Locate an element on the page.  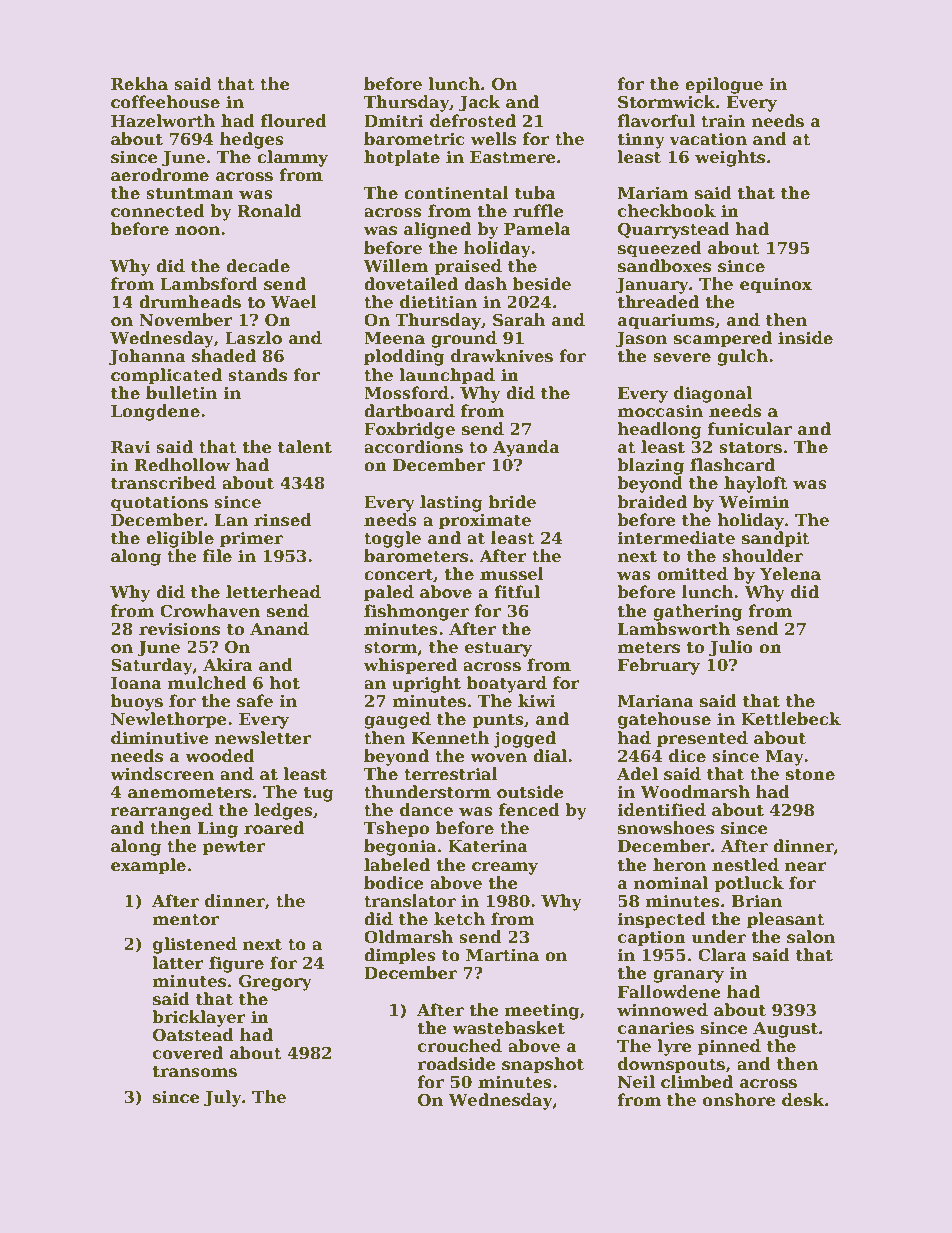
epilogue is located at coordinates (724, 85).
